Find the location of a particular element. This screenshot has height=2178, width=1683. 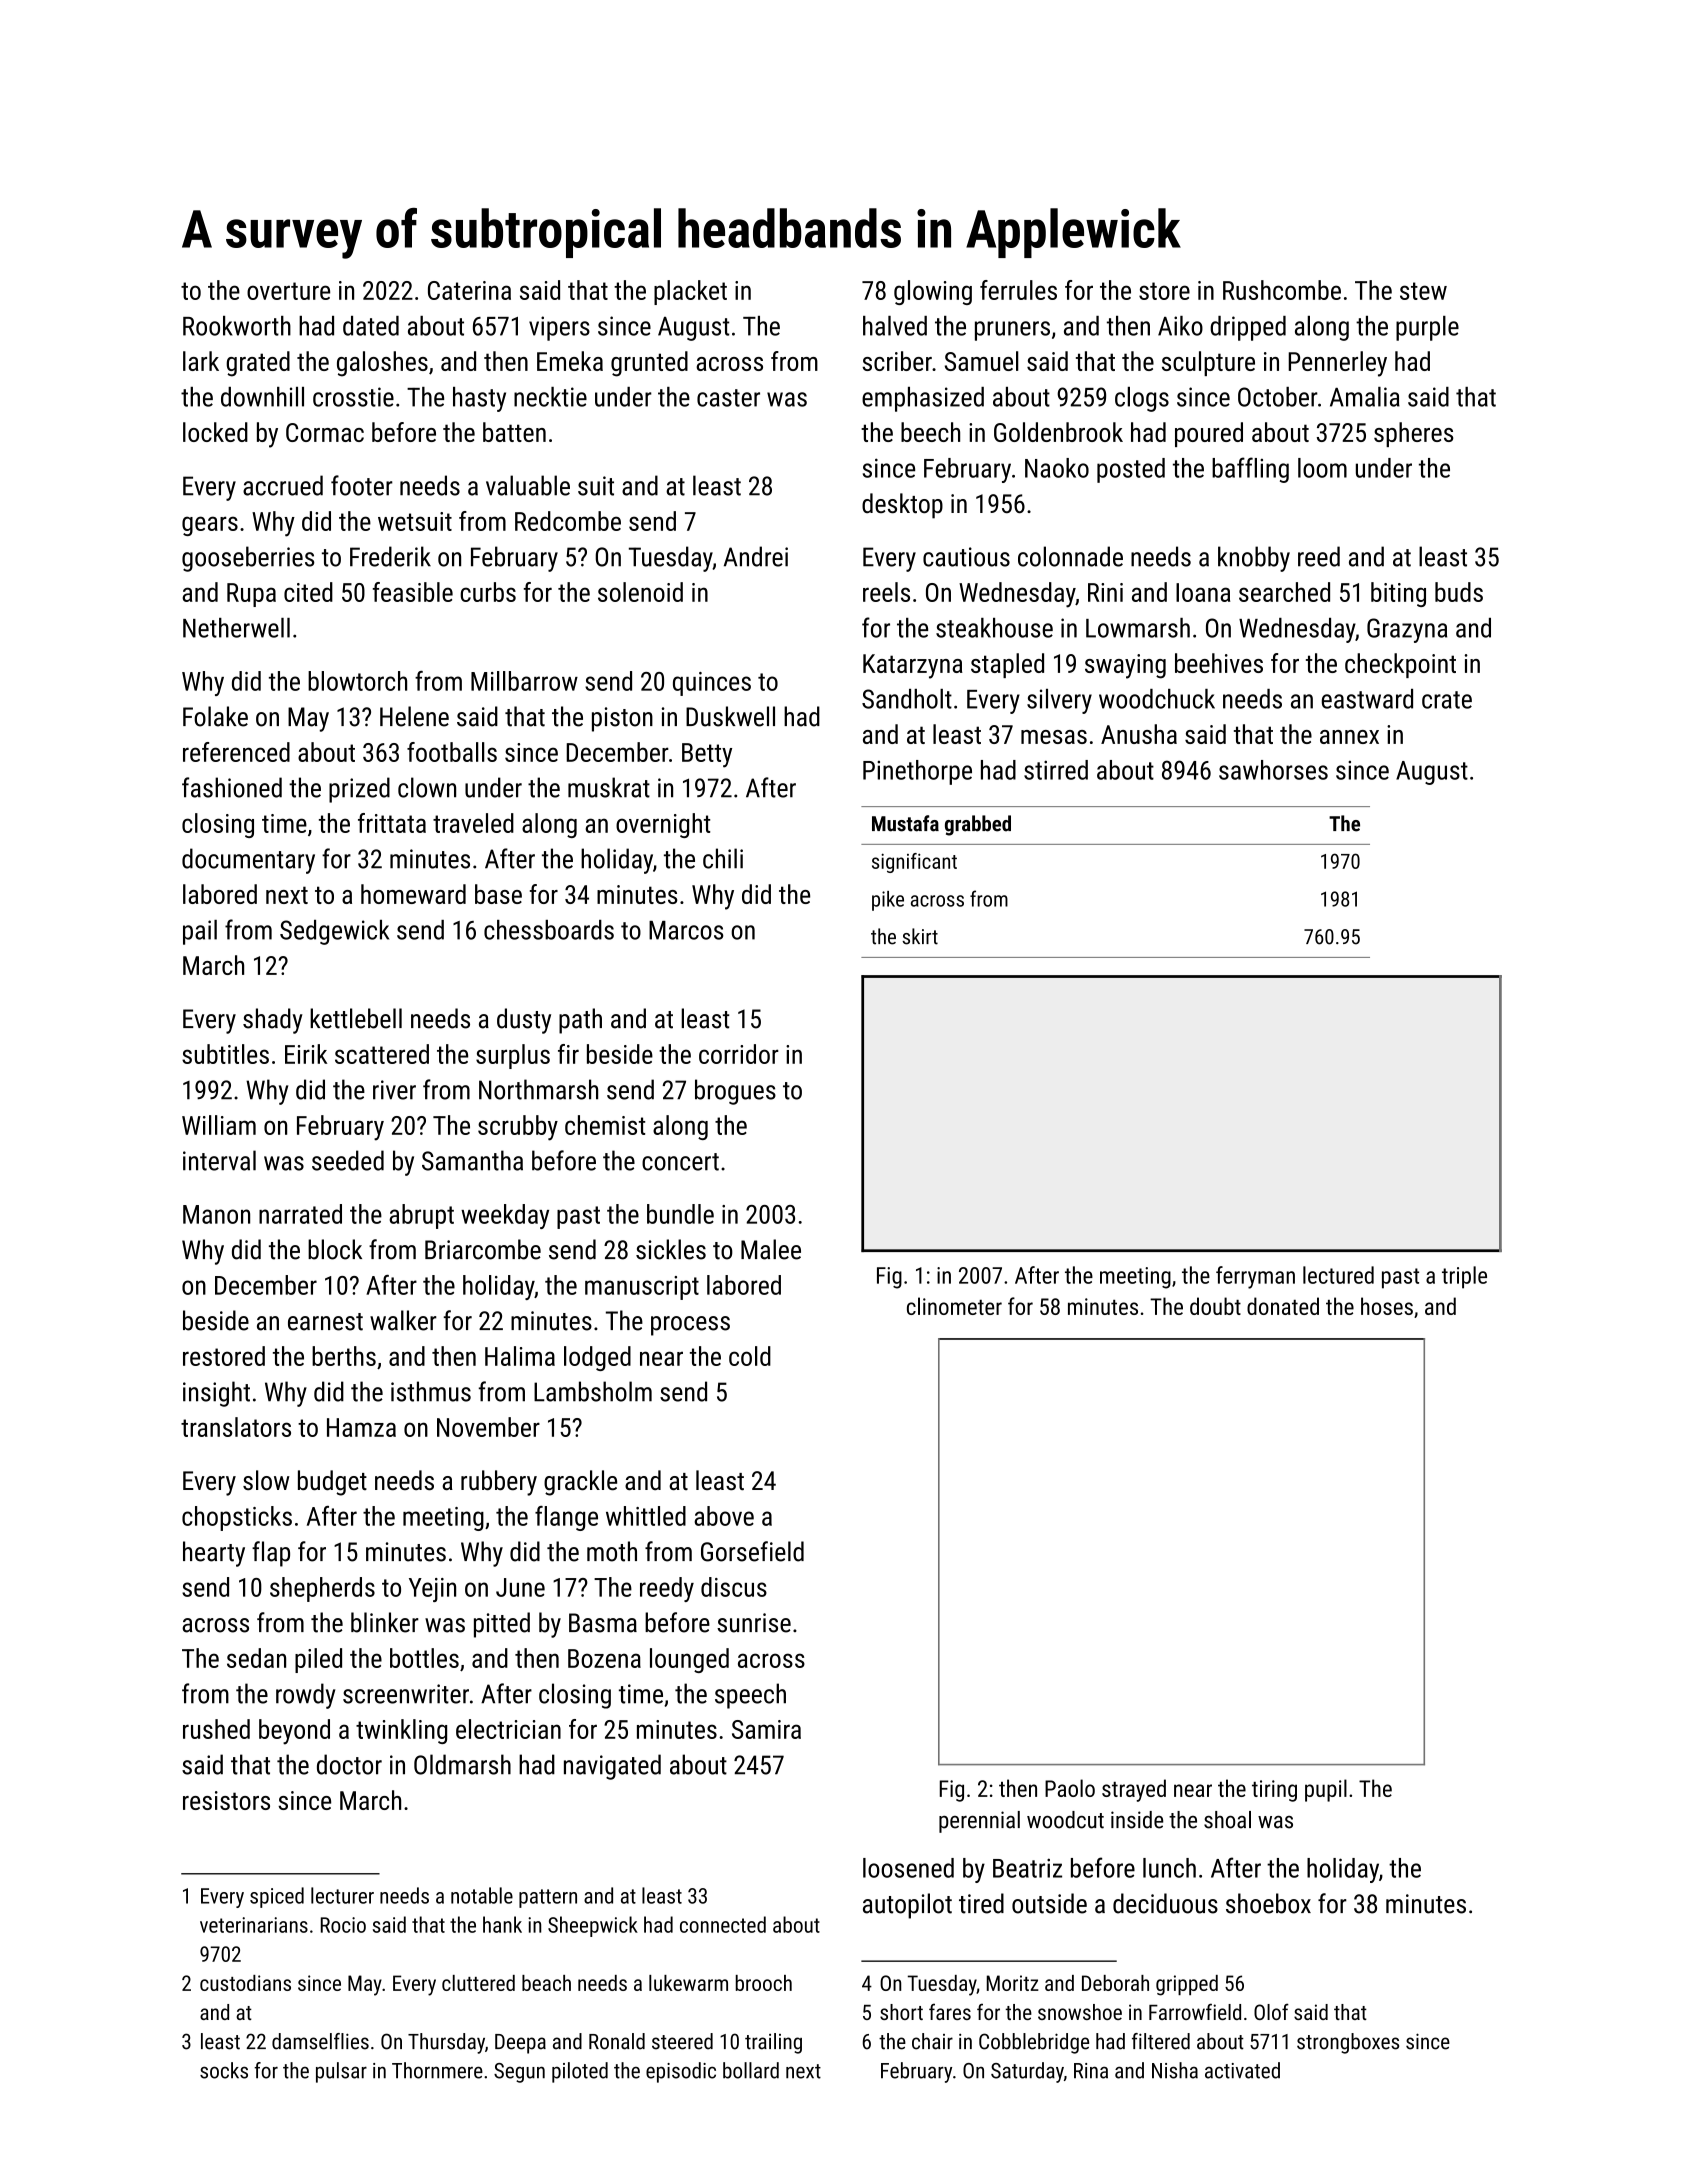

hoses is located at coordinates (1387, 1306).
